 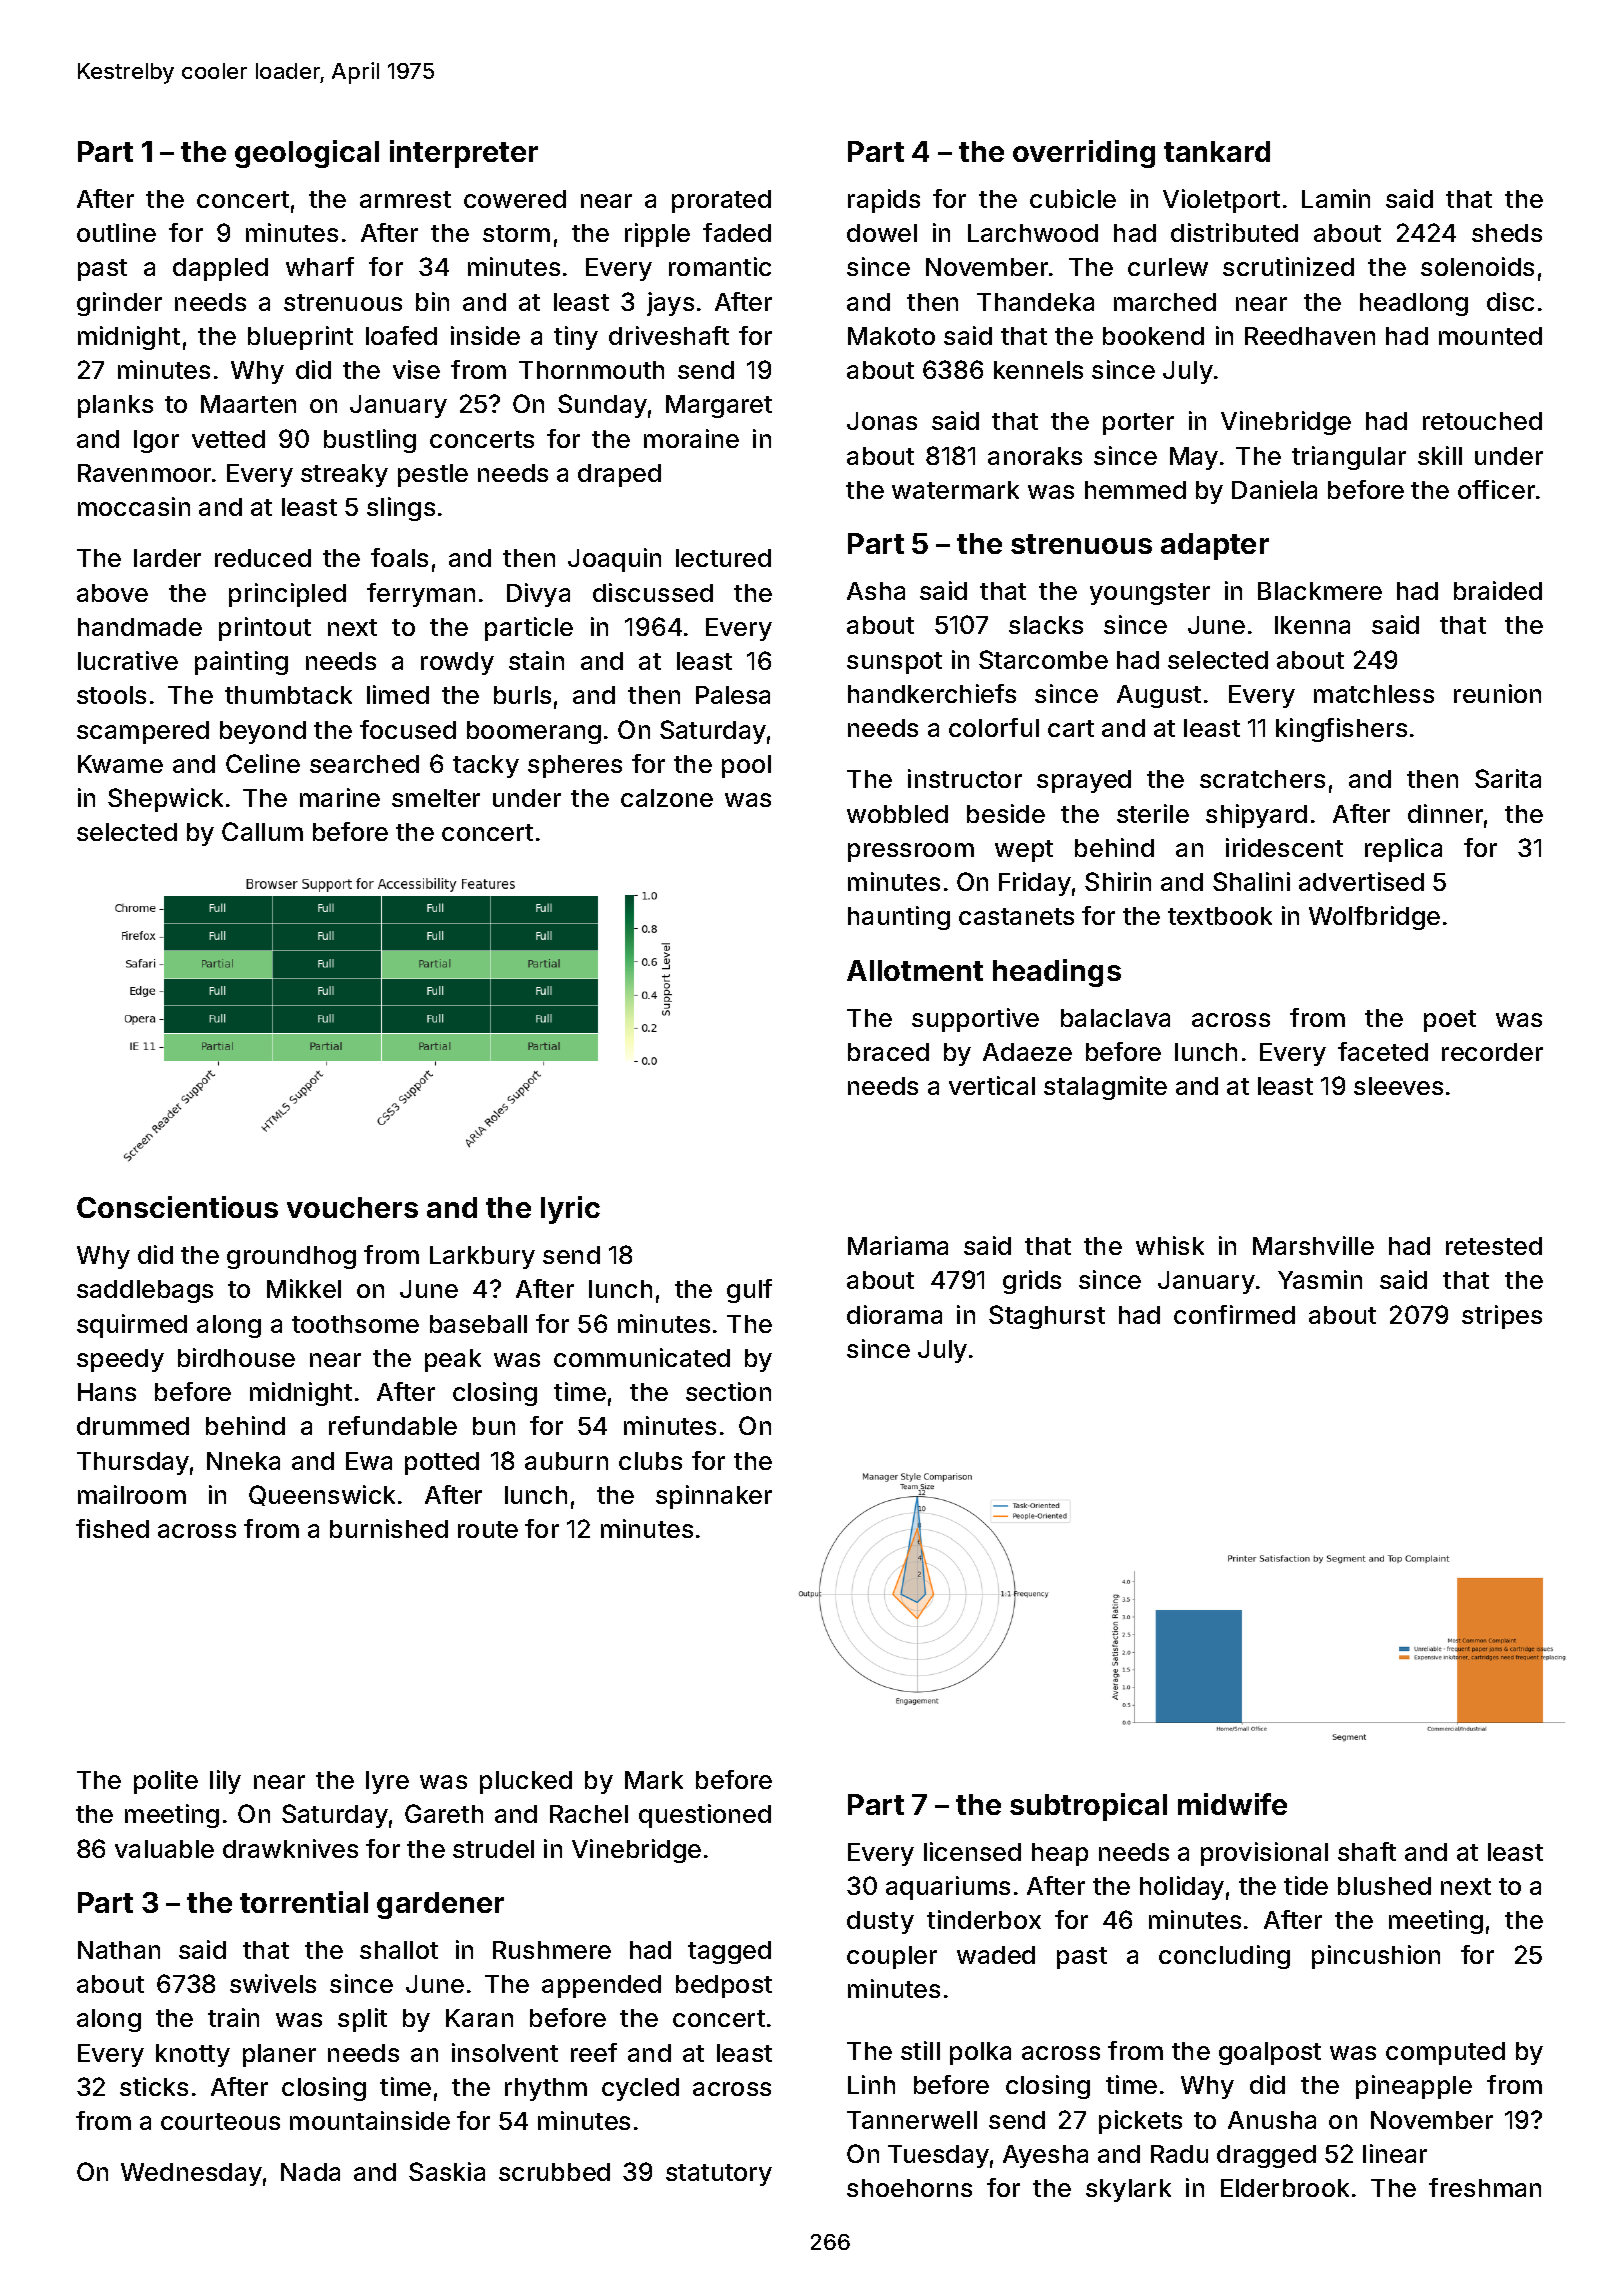 I want to click on blushed, so click(x=1384, y=1886).
